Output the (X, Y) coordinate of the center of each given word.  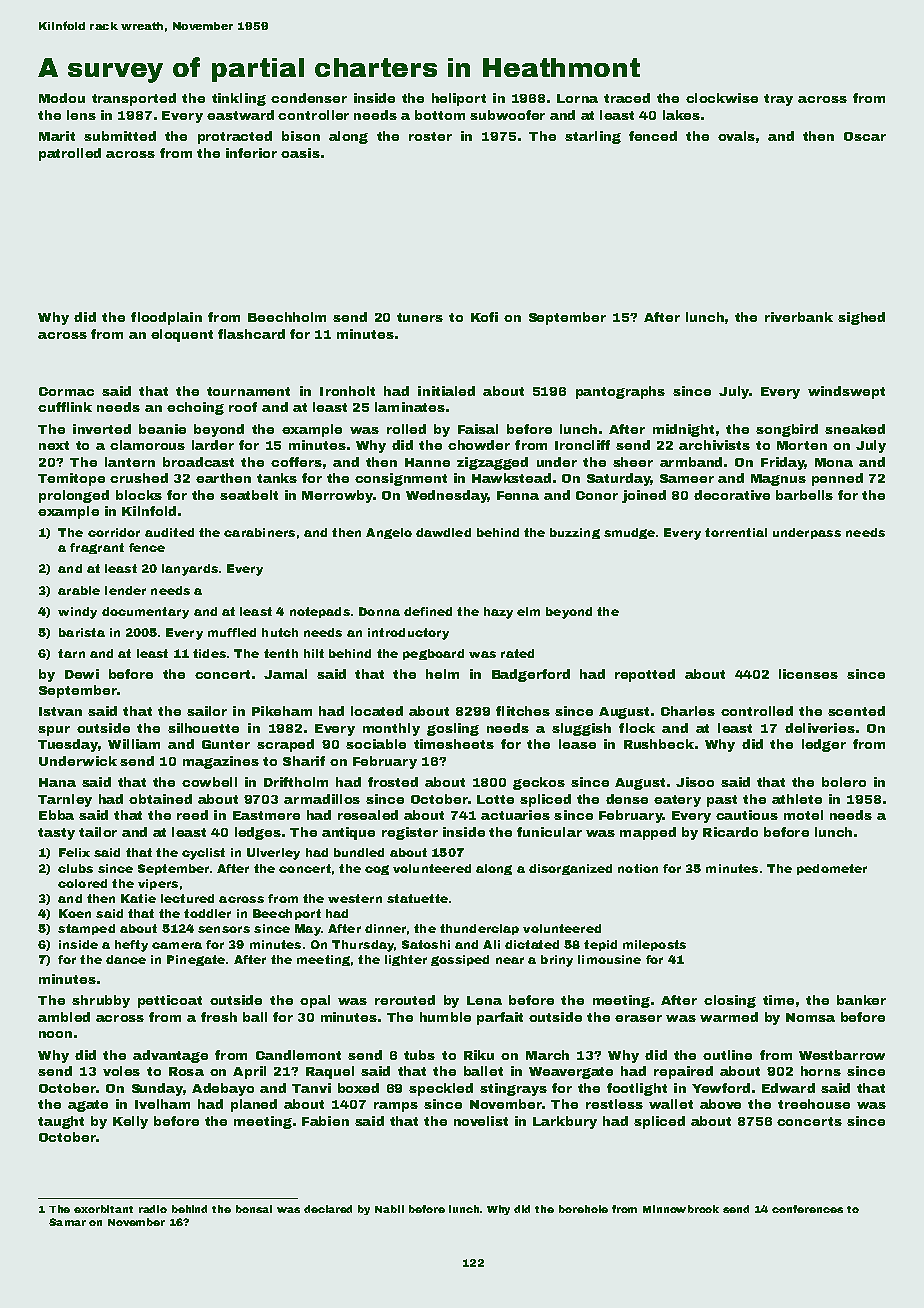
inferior (251, 153)
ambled (64, 1017)
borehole (583, 1209)
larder (213, 445)
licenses (808, 674)
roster (430, 136)
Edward (788, 1088)
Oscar (865, 136)
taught (61, 1122)
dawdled (443, 532)
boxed (358, 1088)
